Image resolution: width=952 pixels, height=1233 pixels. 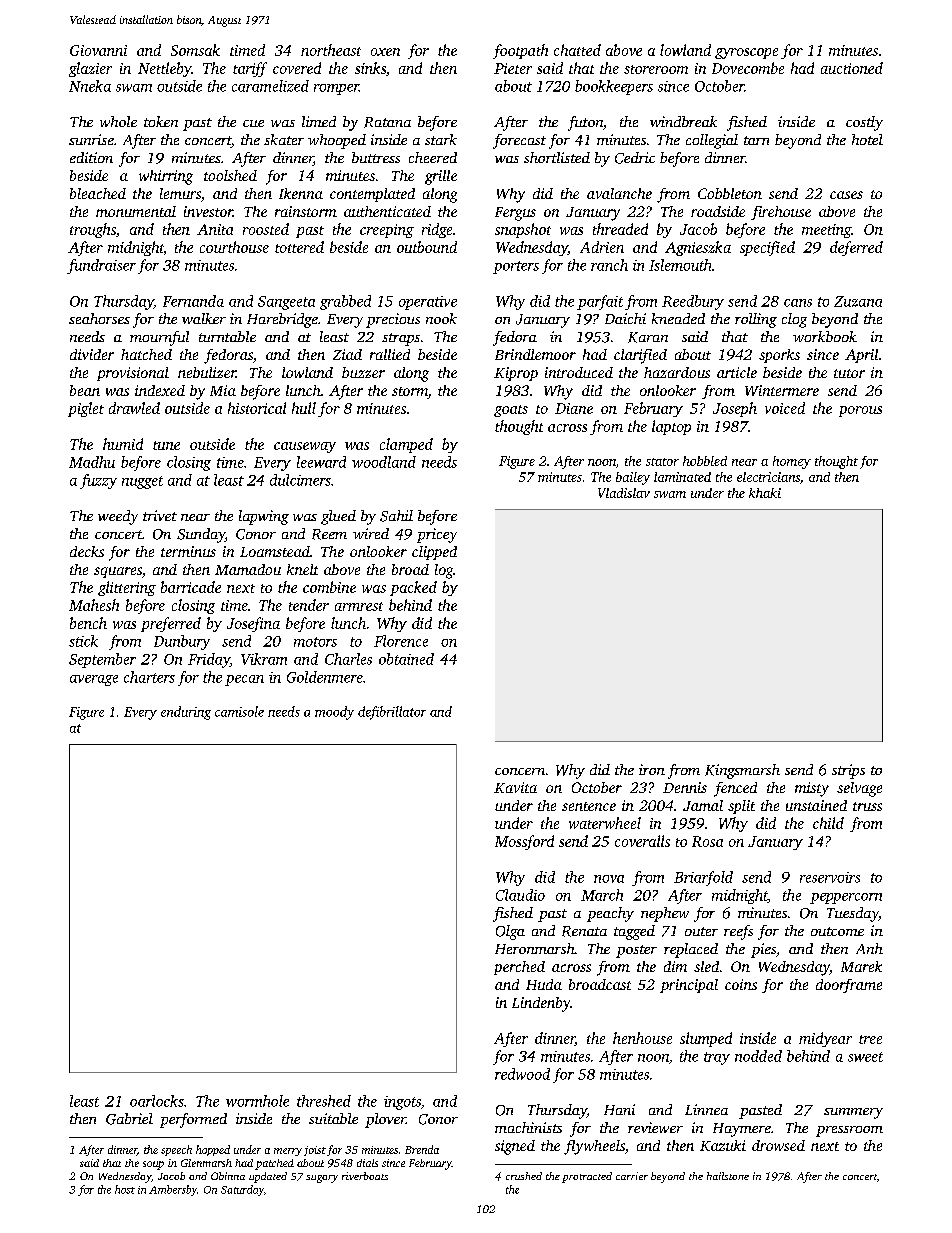 What do you see at coordinates (98, 50) in the image?
I see `Giovanni` at bounding box center [98, 50].
